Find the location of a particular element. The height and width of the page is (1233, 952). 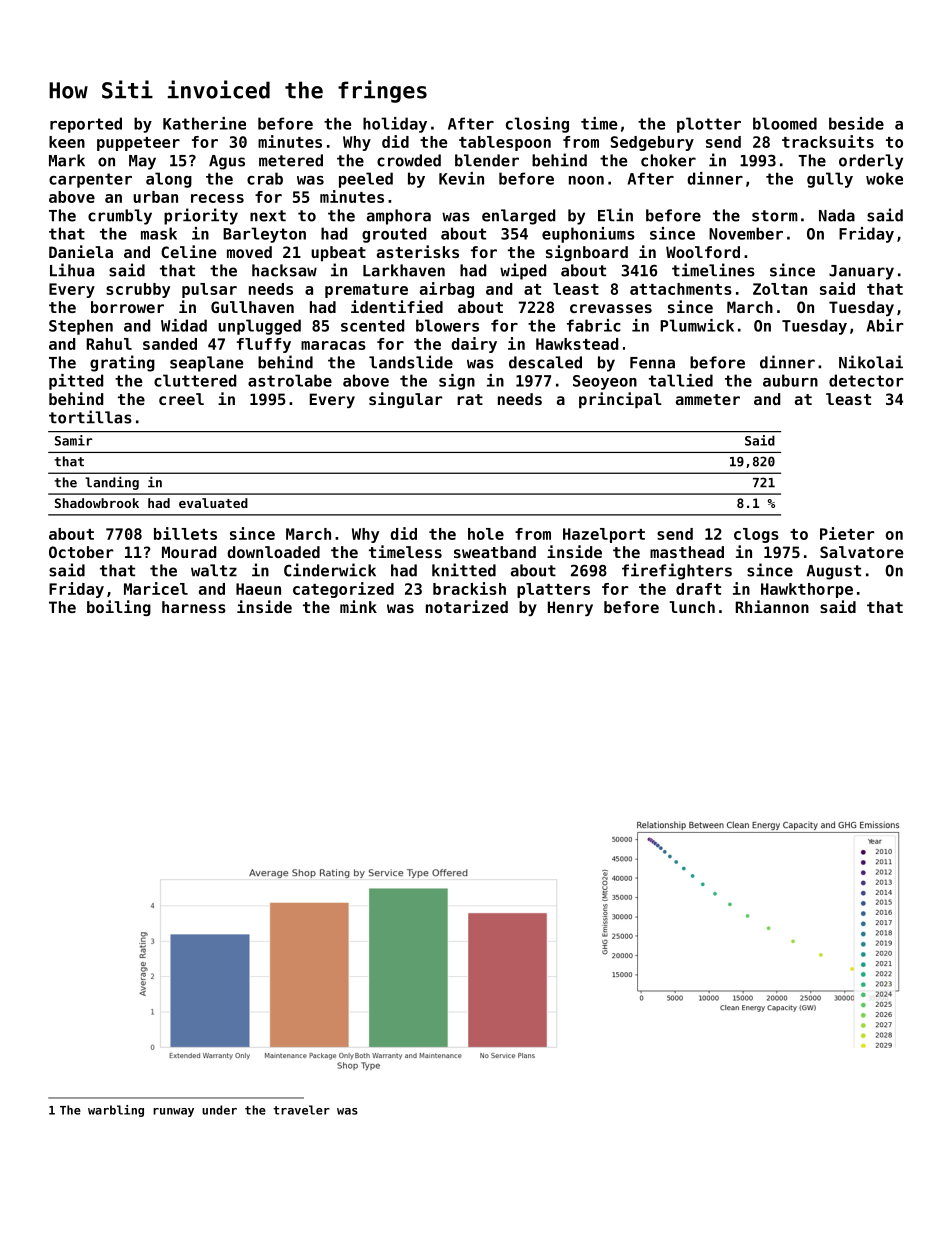

bloomed is located at coordinates (785, 123).
